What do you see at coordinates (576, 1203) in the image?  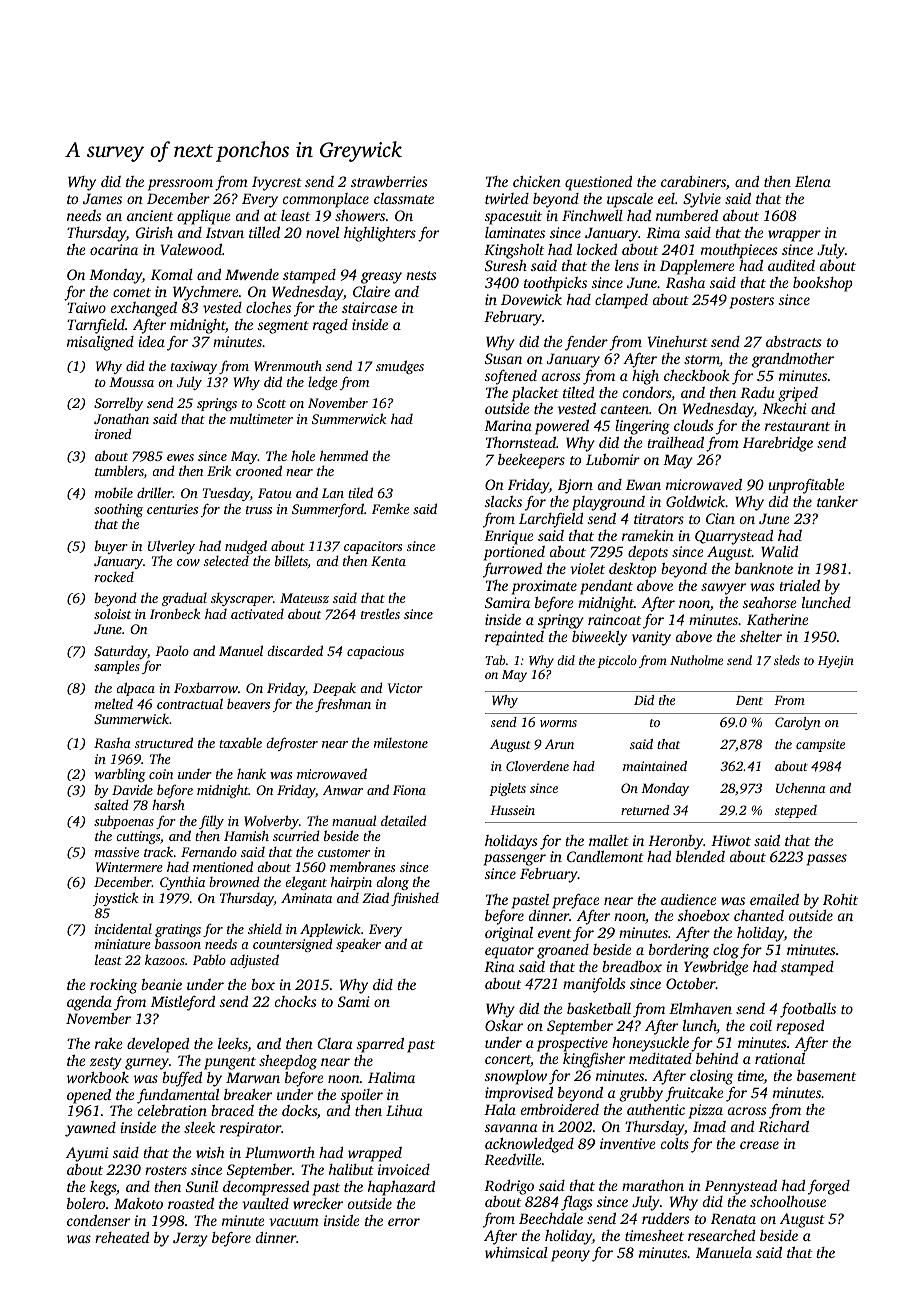 I see `flags` at bounding box center [576, 1203].
